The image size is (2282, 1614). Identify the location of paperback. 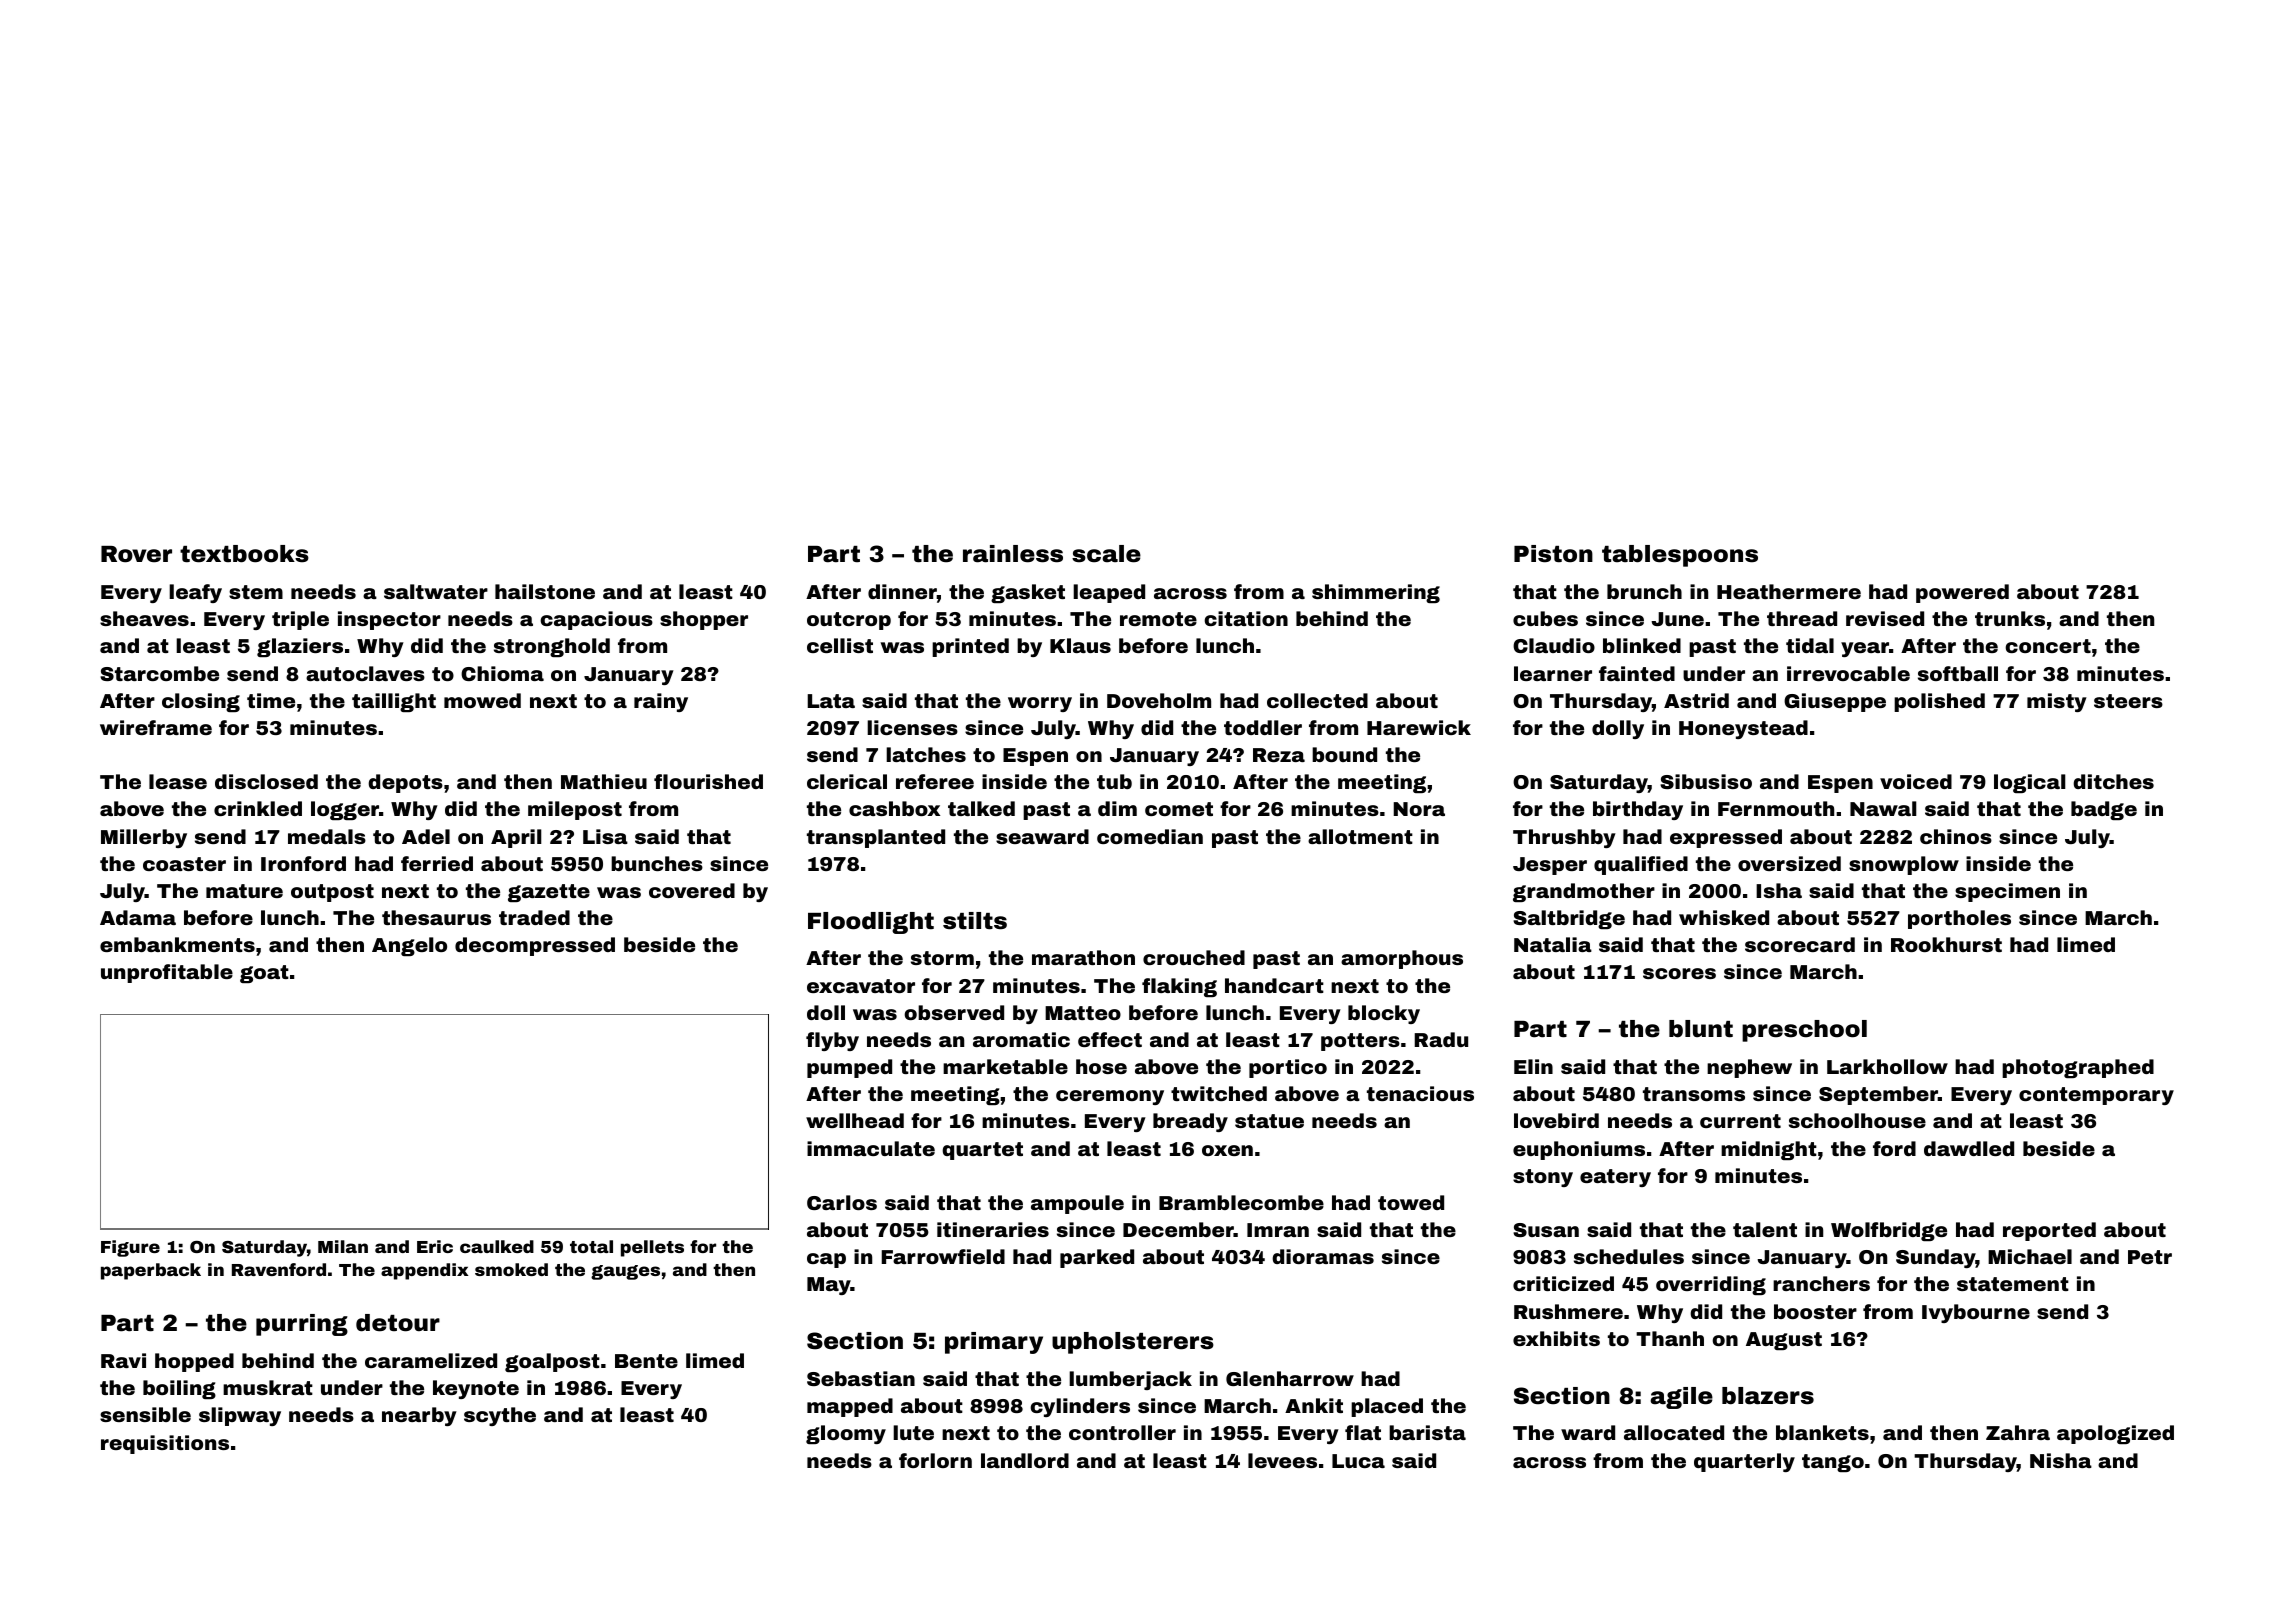
(151, 1271).
